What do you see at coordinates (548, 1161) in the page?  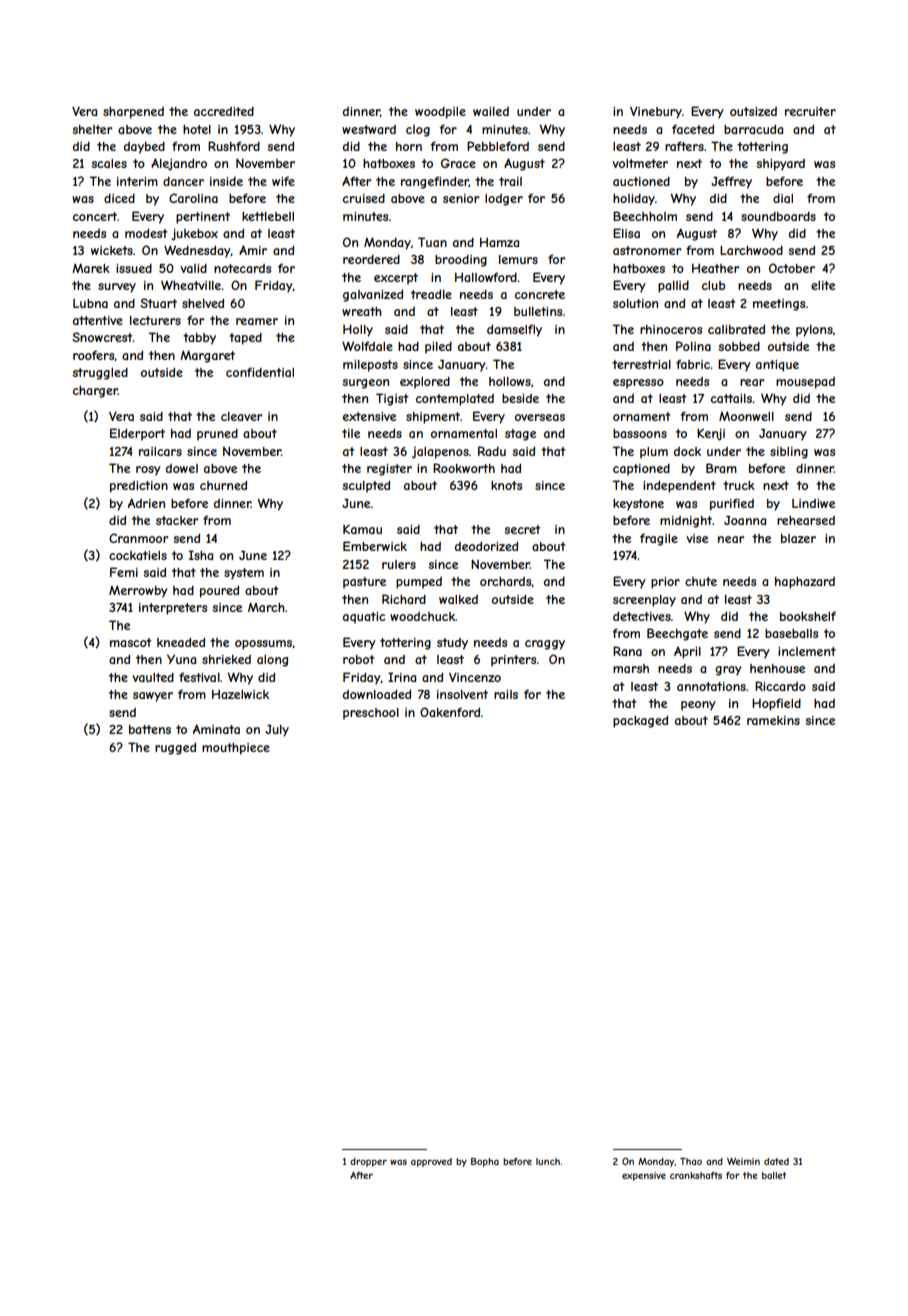 I see `lunch` at bounding box center [548, 1161].
